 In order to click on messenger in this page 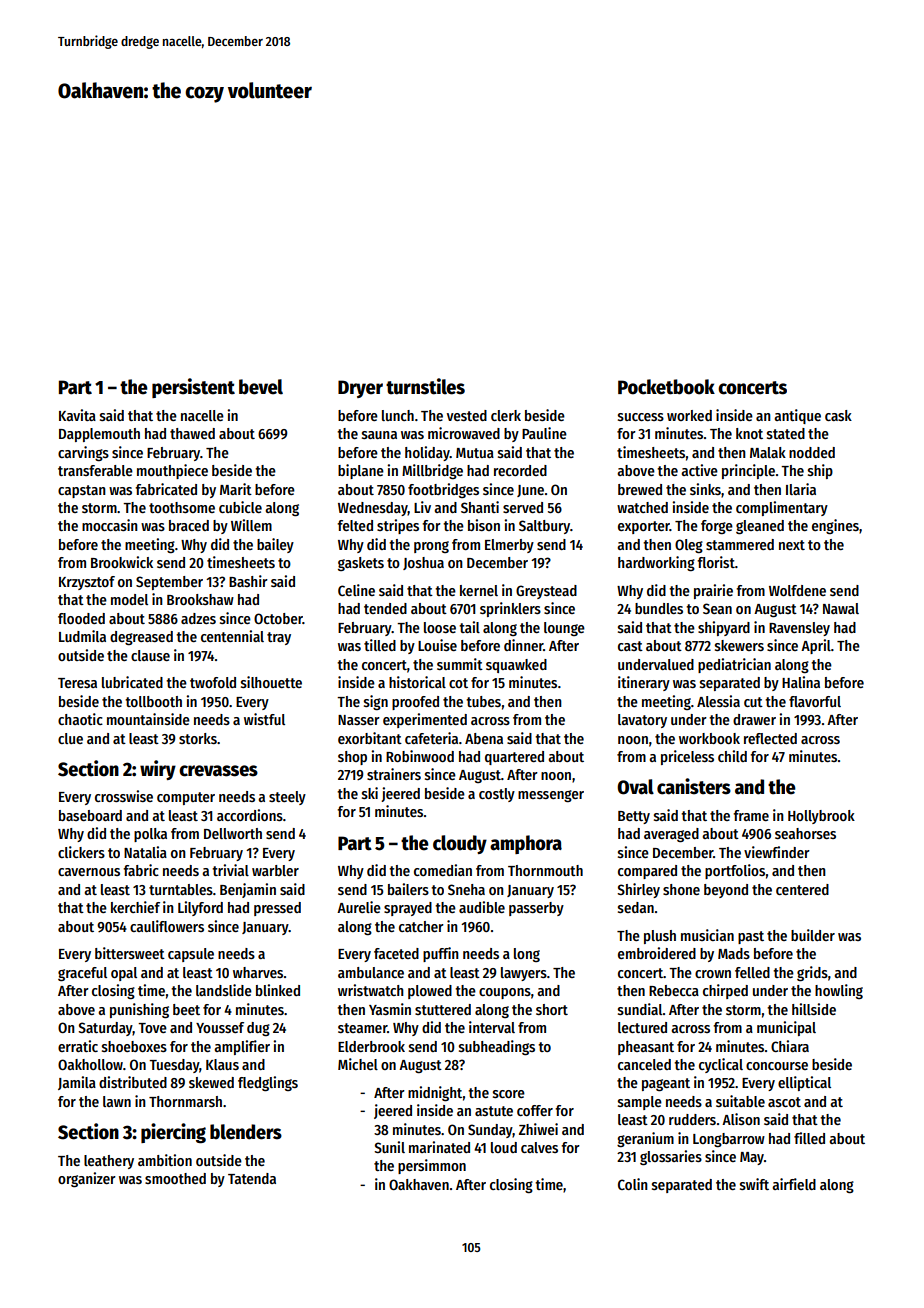, I will do `click(551, 796)`.
